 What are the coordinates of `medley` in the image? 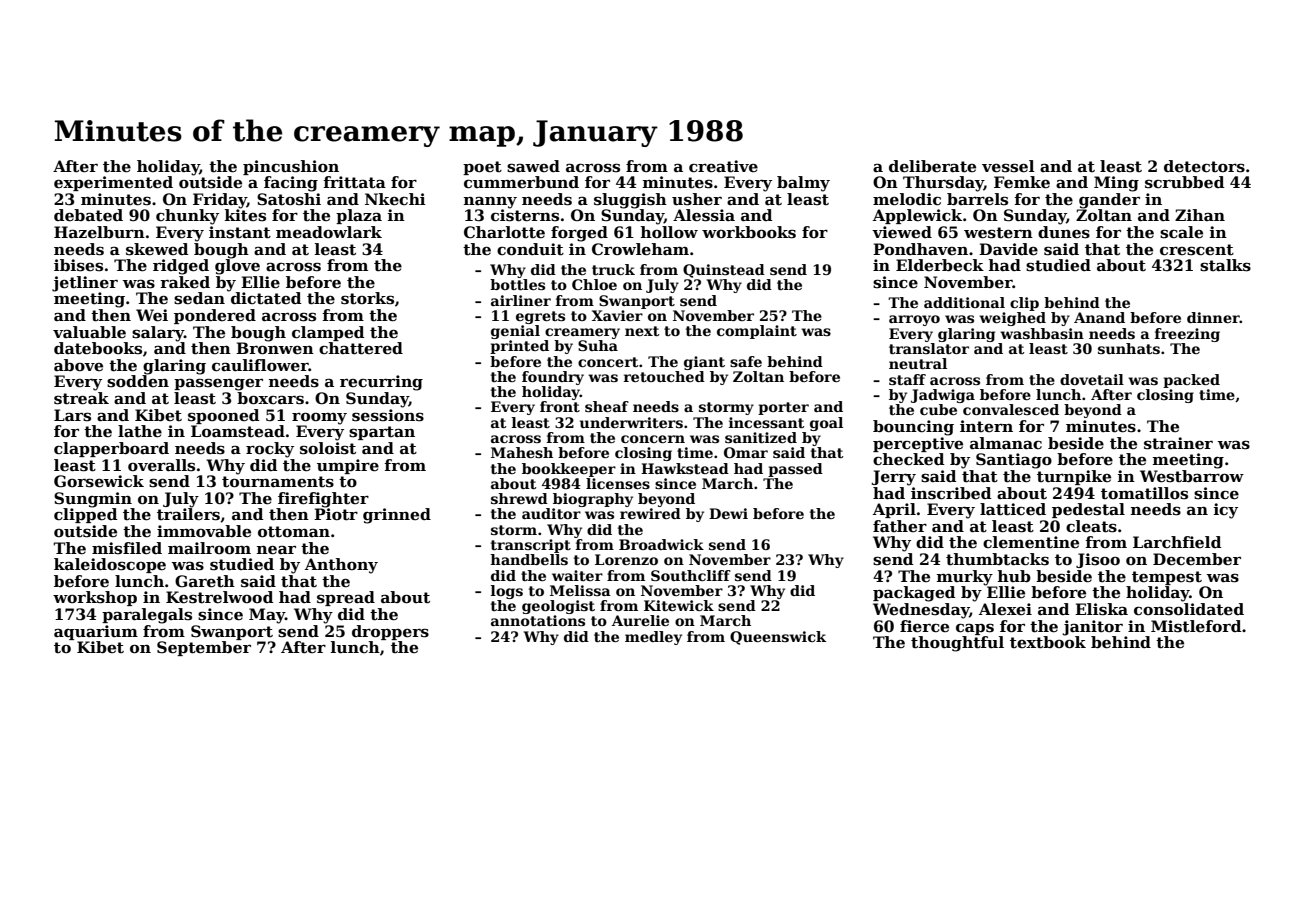 It's located at (653, 638).
